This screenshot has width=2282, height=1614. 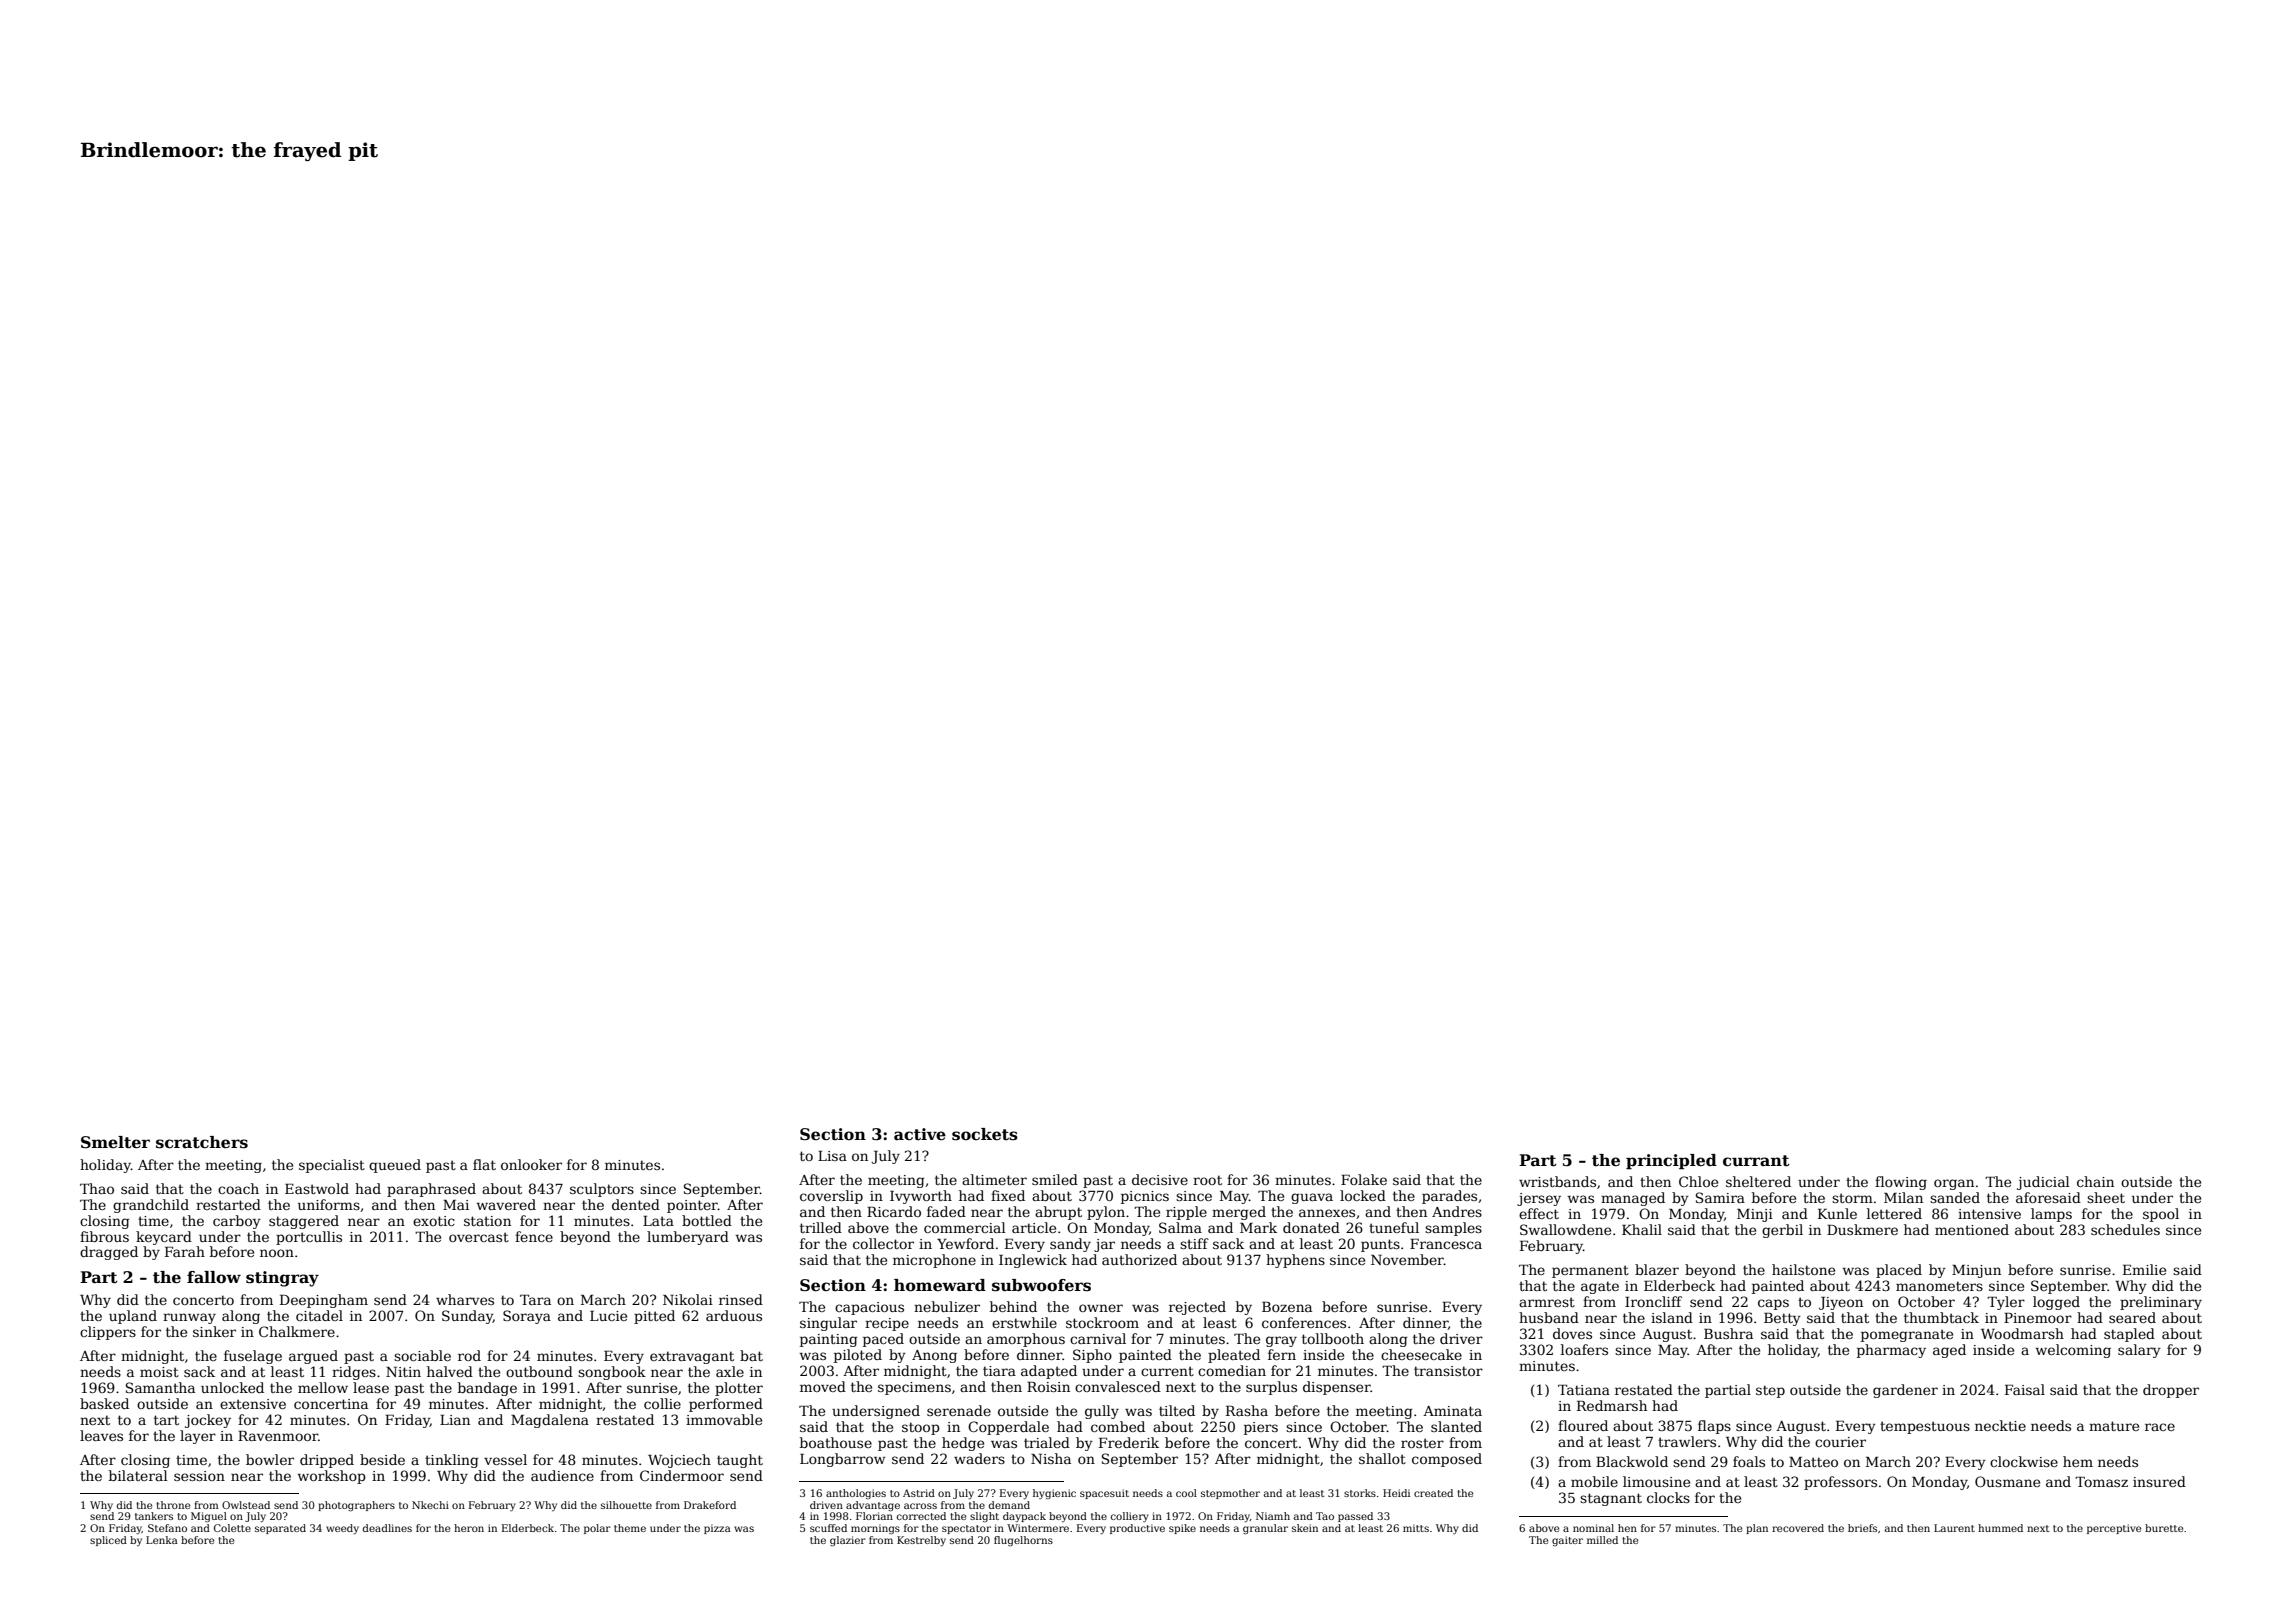 What do you see at coordinates (1118, 1386) in the screenshot?
I see `convalesced` at bounding box center [1118, 1386].
